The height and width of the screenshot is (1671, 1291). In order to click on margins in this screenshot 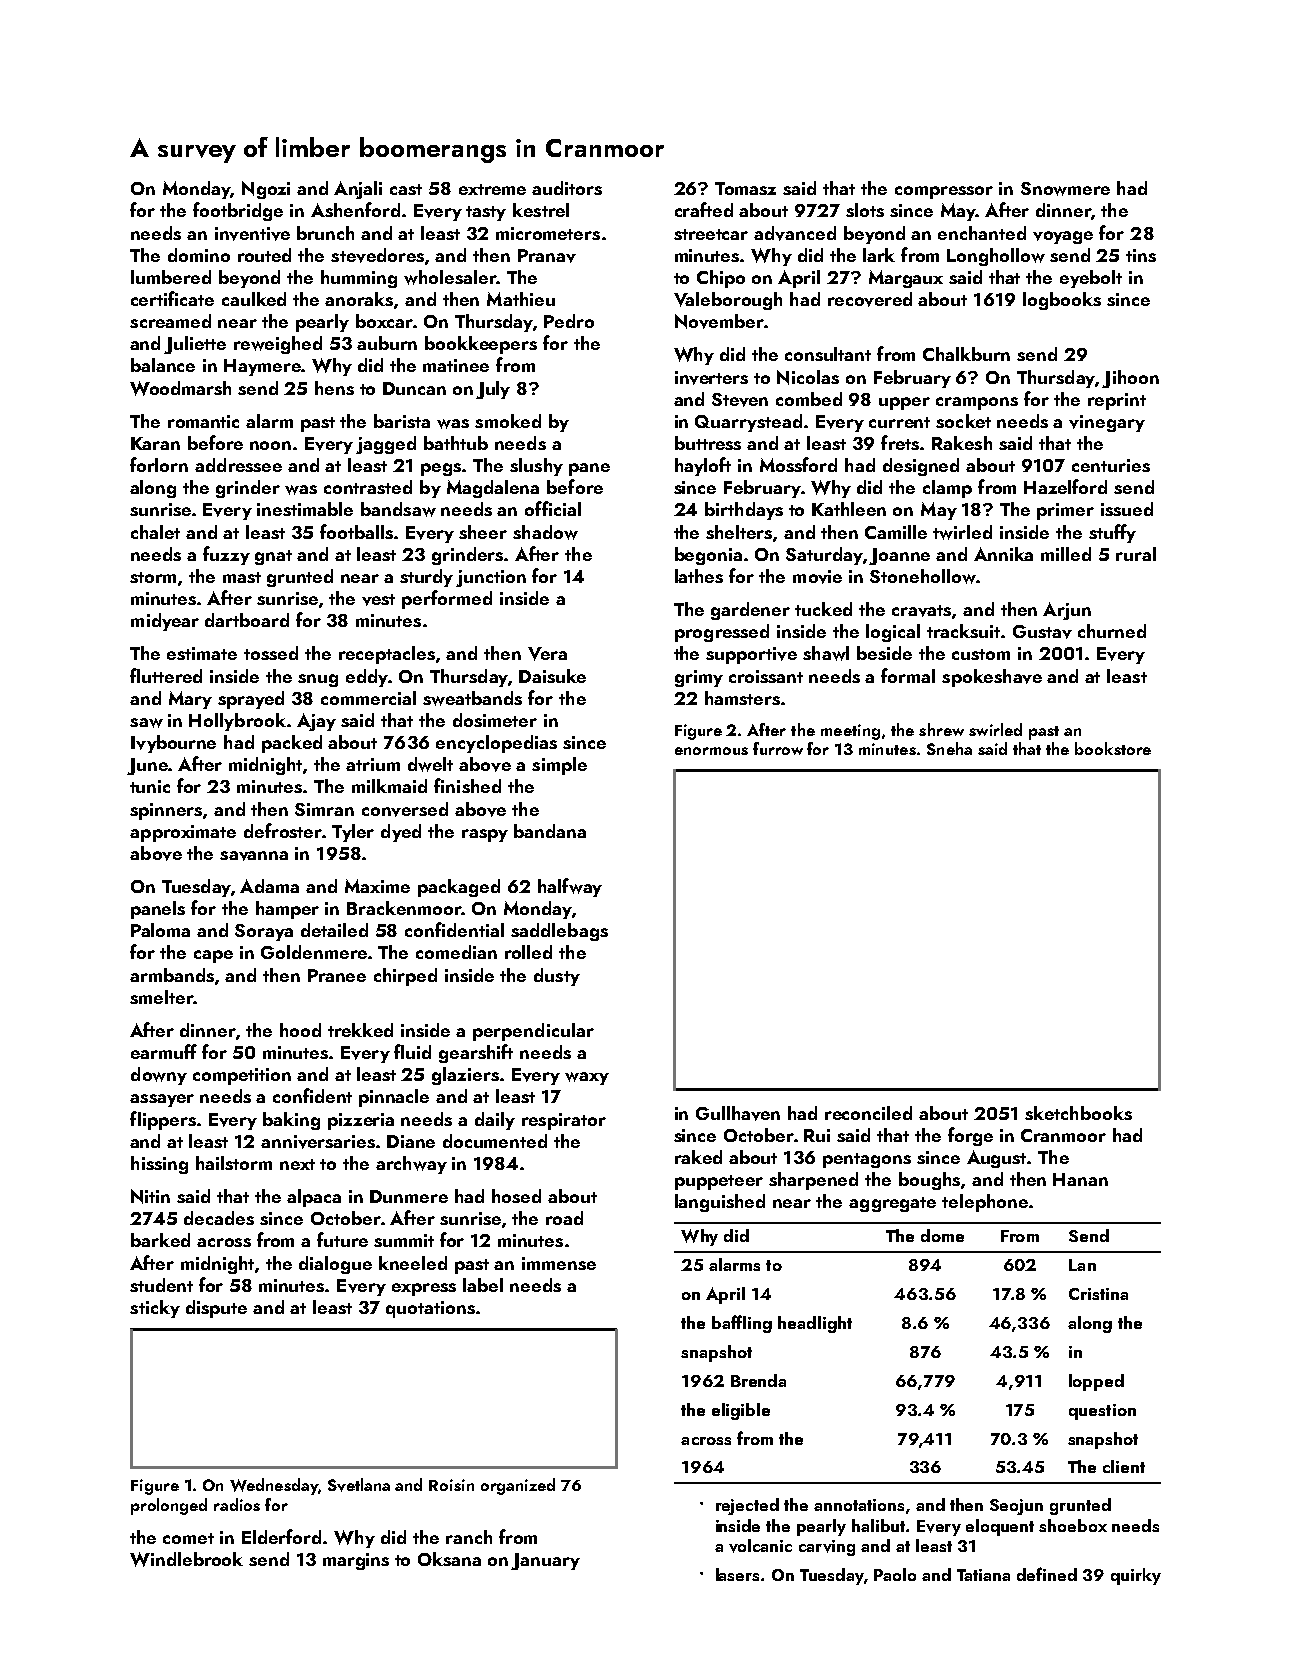, I will do `click(356, 1561)`.
